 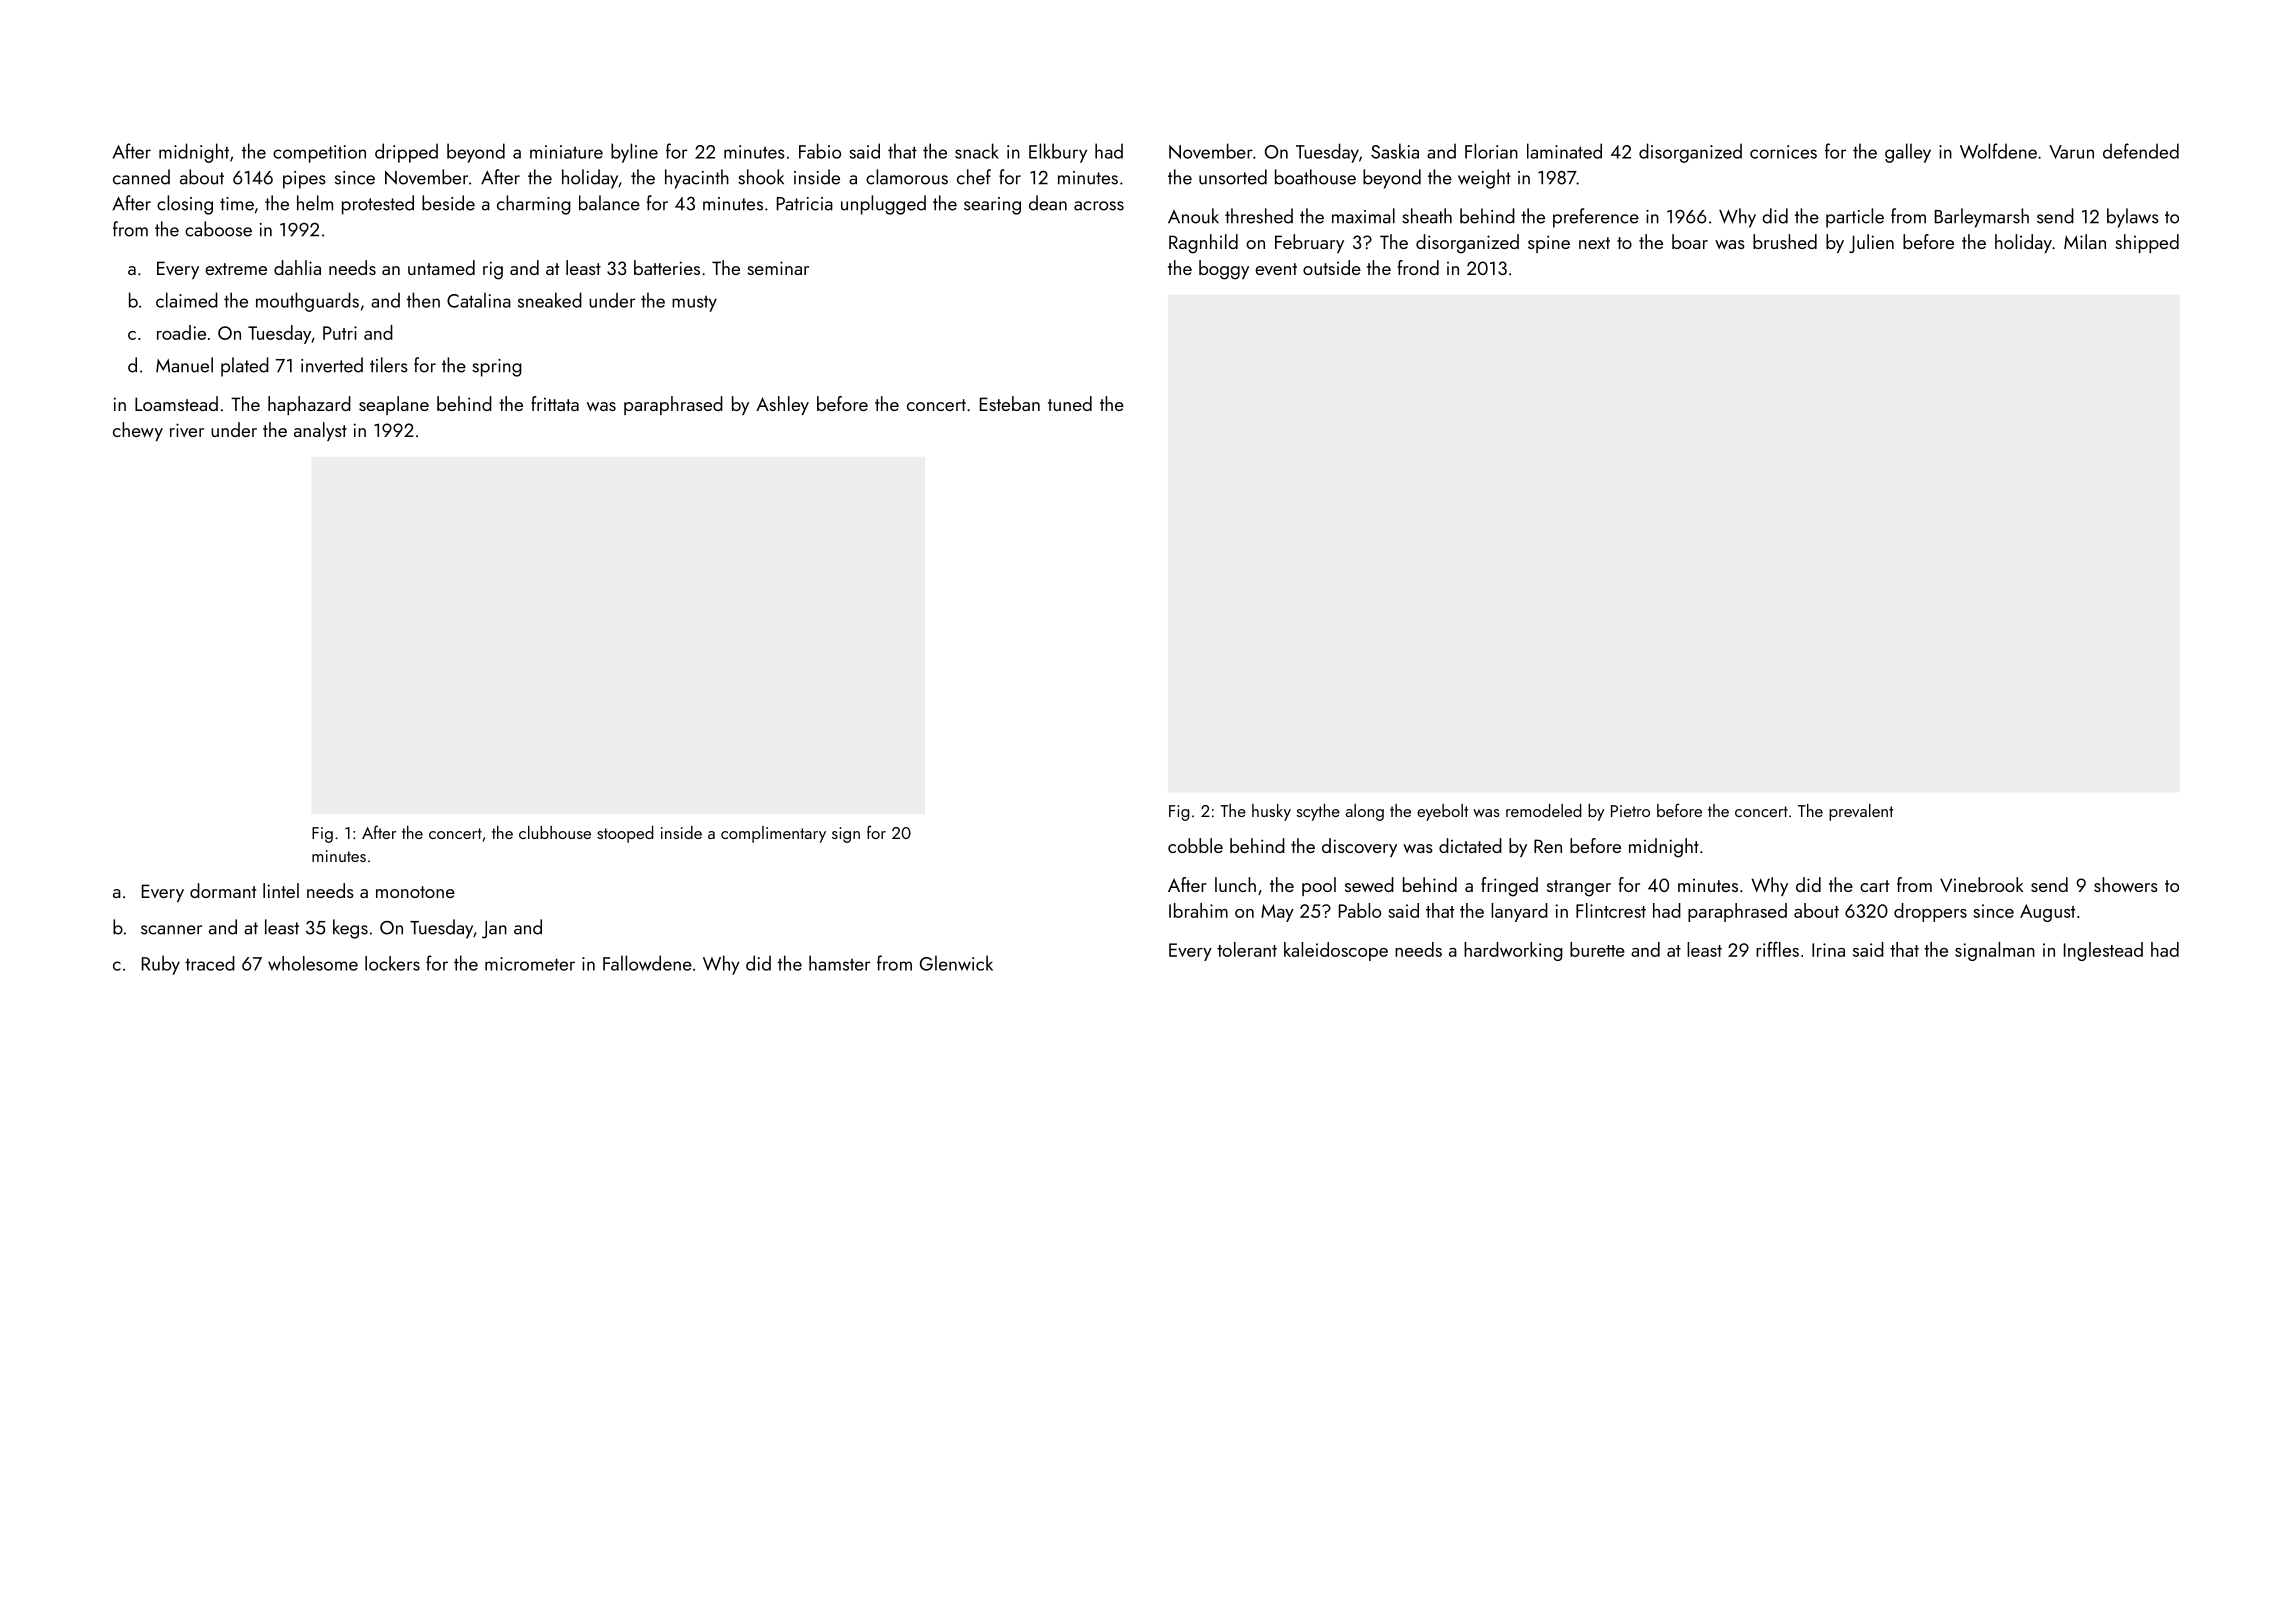 I want to click on analyst, so click(x=320, y=431).
